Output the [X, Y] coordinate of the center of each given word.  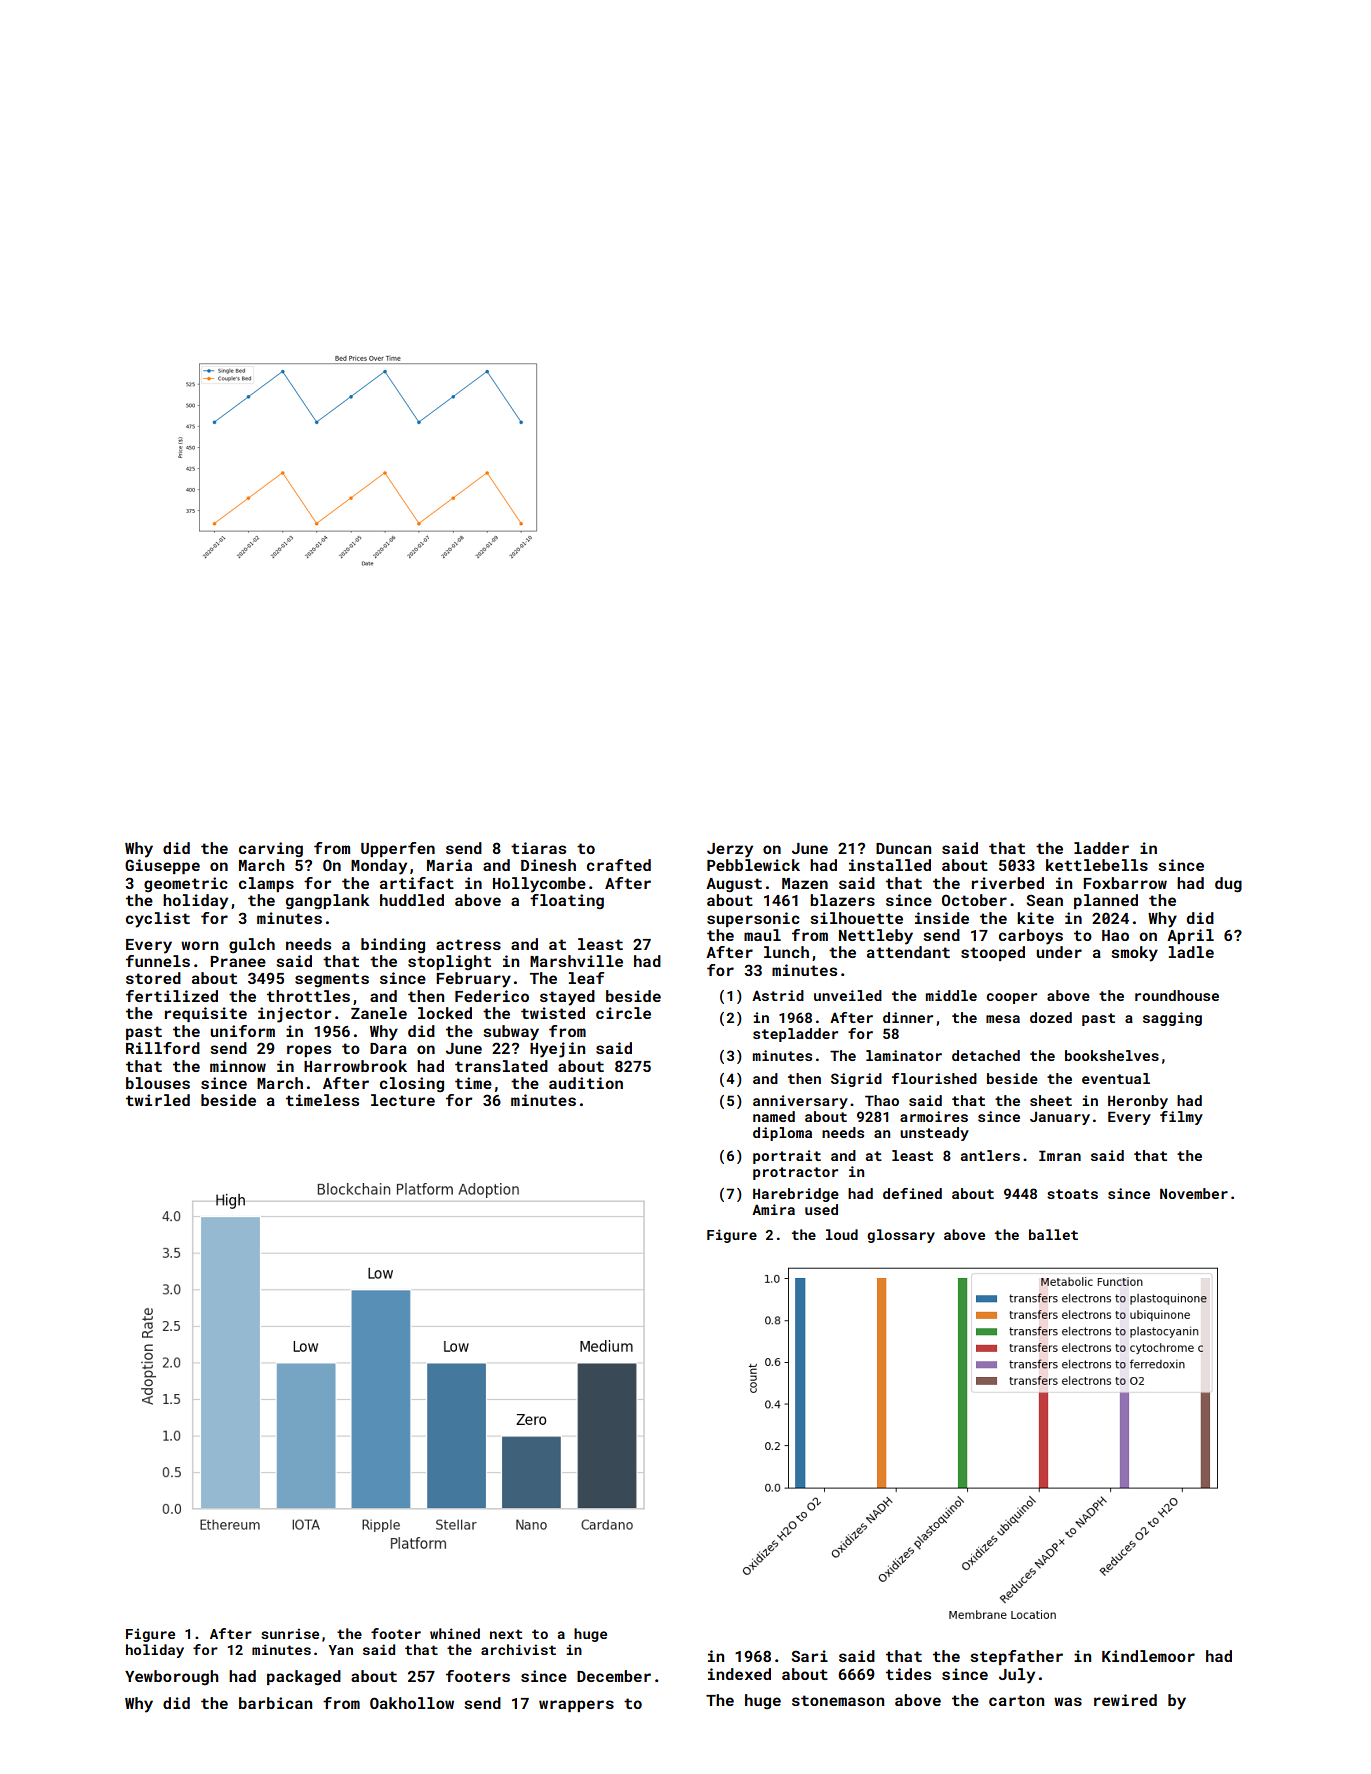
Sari [809, 1656]
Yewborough [172, 1678]
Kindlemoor [1148, 1656]
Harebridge [796, 1195]
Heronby [1138, 1102]
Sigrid [856, 1080]
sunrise [290, 1633]
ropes [309, 1051]
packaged [304, 1678]
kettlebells [1097, 865]
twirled [158, 1100]
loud [842, 1234]
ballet [1053, 1234]
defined [912, 1193]
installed [890, 865]
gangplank [327, 902]
